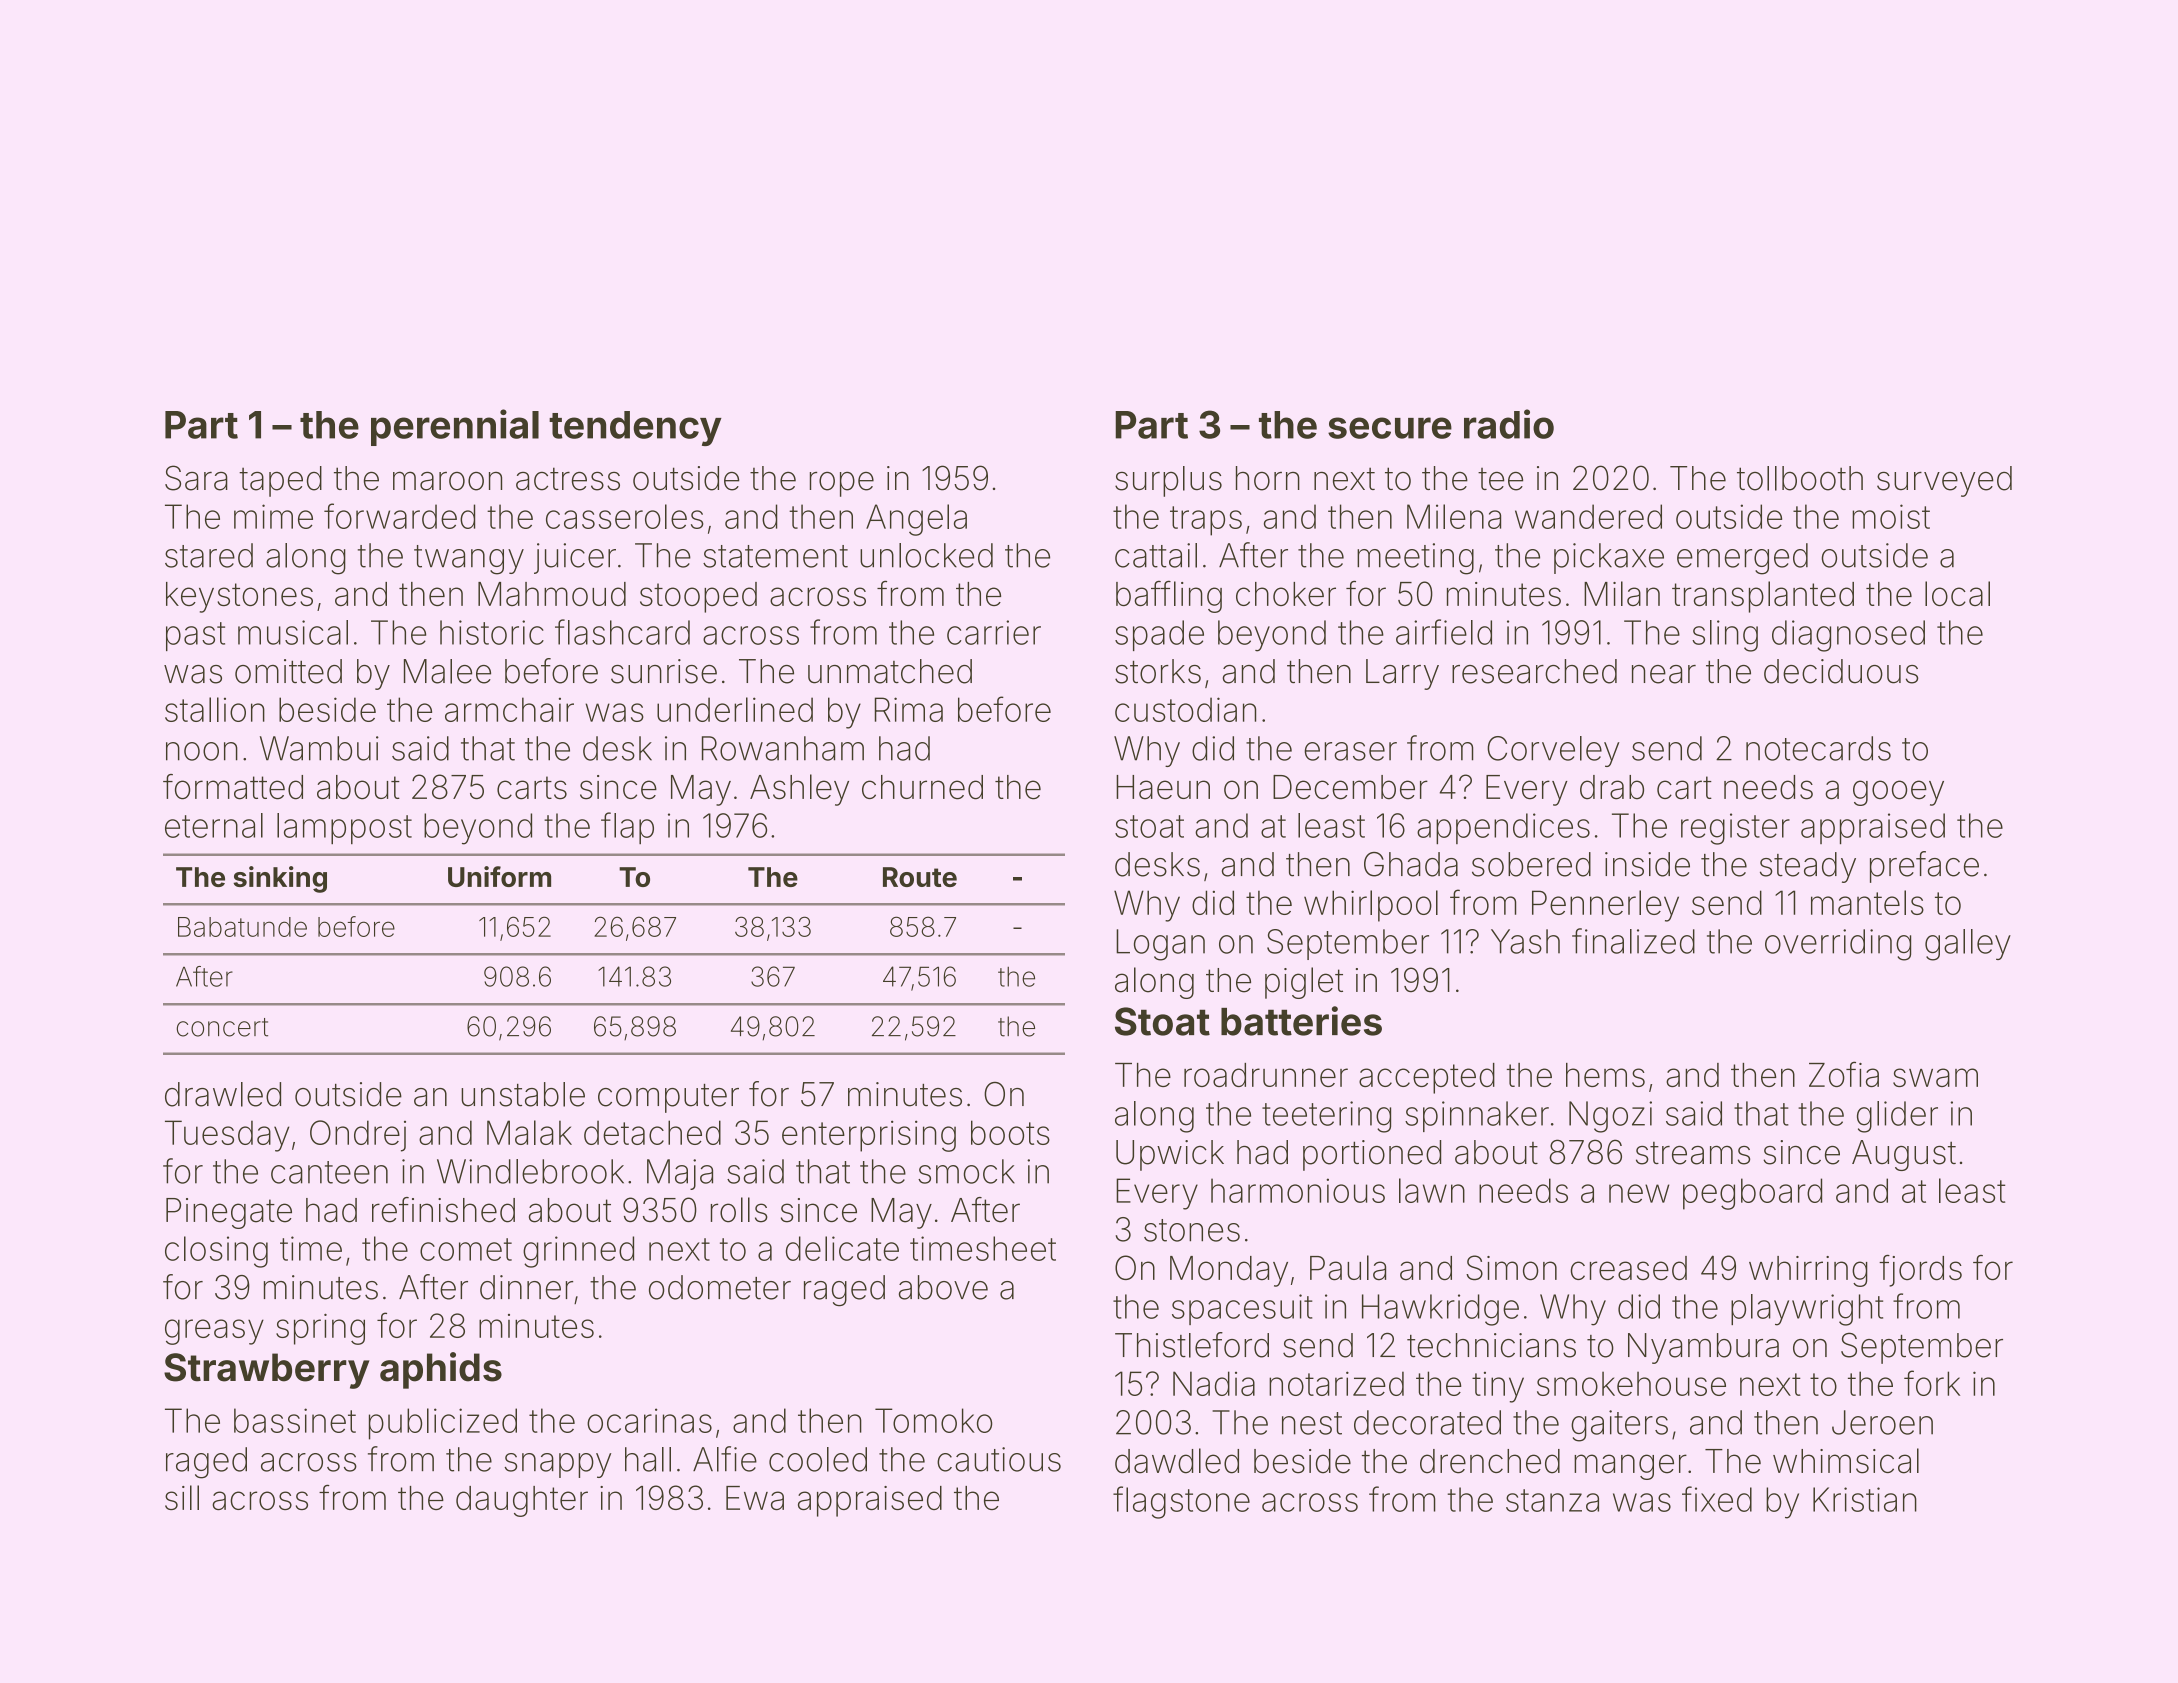  What do you see at coordinates (1838, 945) in the image?
I see `overriding` at bounding box center [1838, 945].
